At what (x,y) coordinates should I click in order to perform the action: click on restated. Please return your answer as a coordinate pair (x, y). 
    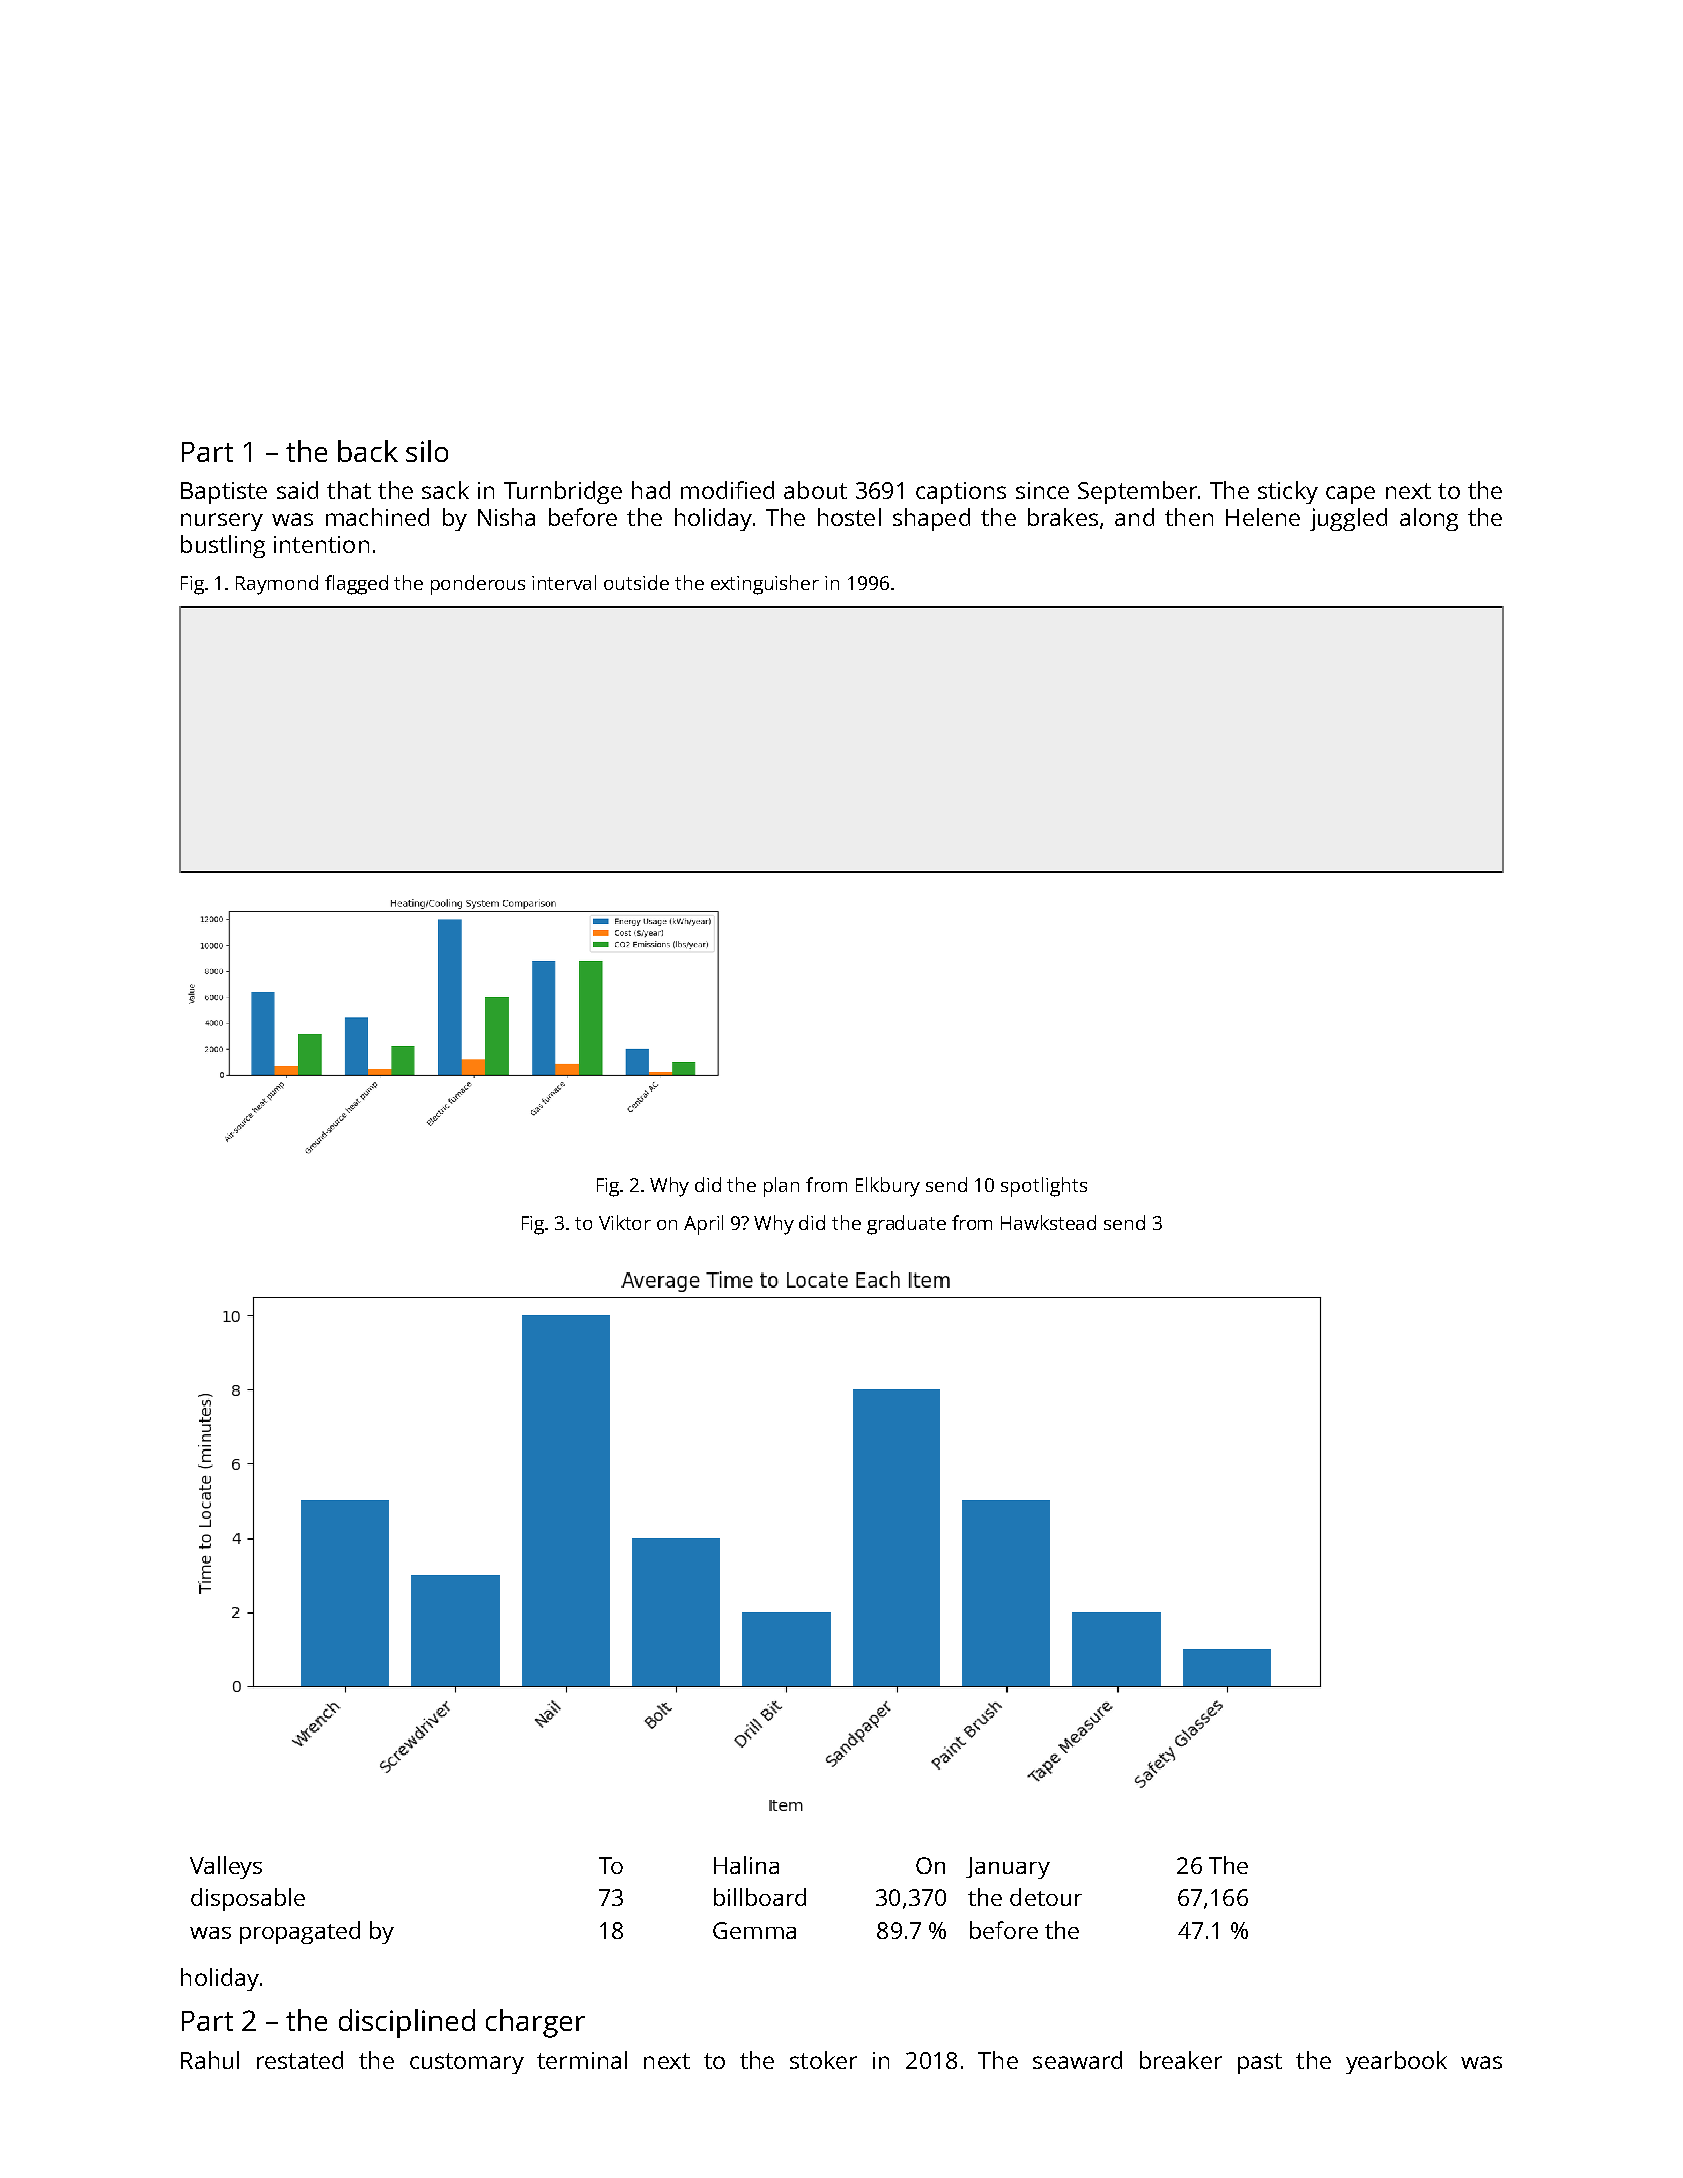
    Looking at the image, I should click on (300, 2060).
